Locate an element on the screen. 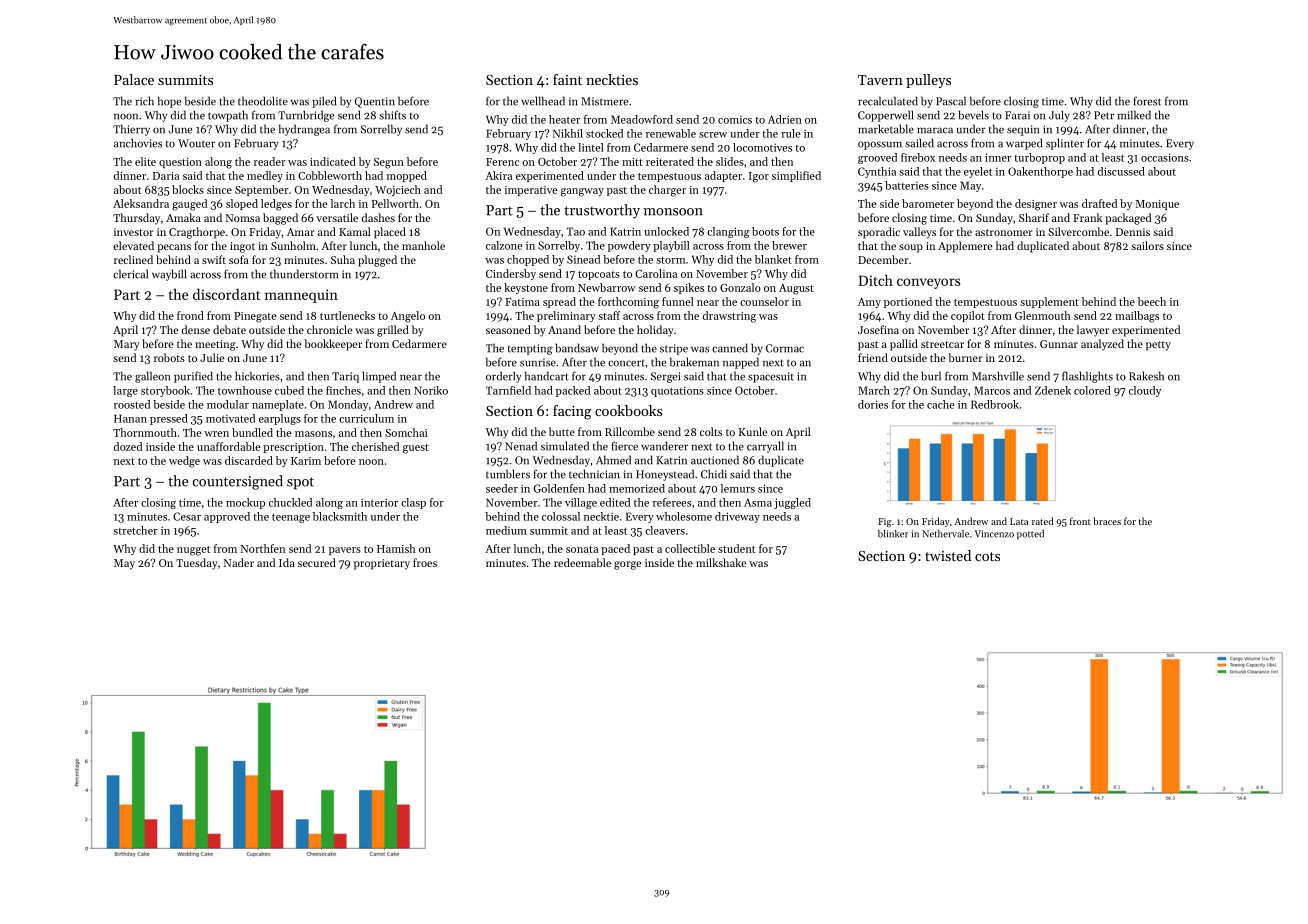  Redbrook is located at coordinates (995, 404).
